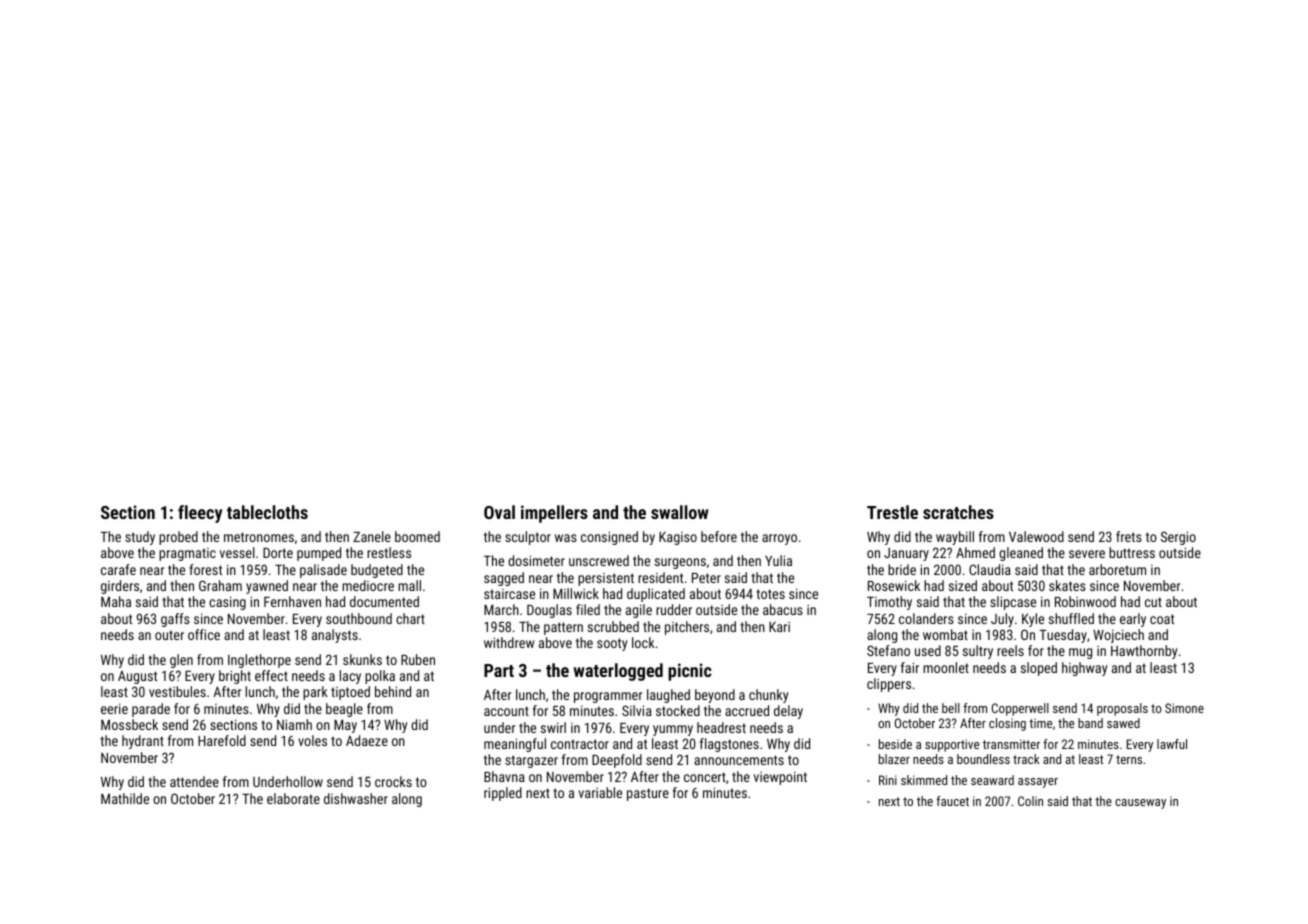  Describe the element at coordinates (680, 512) in the image. I see `swallow` at that location.
